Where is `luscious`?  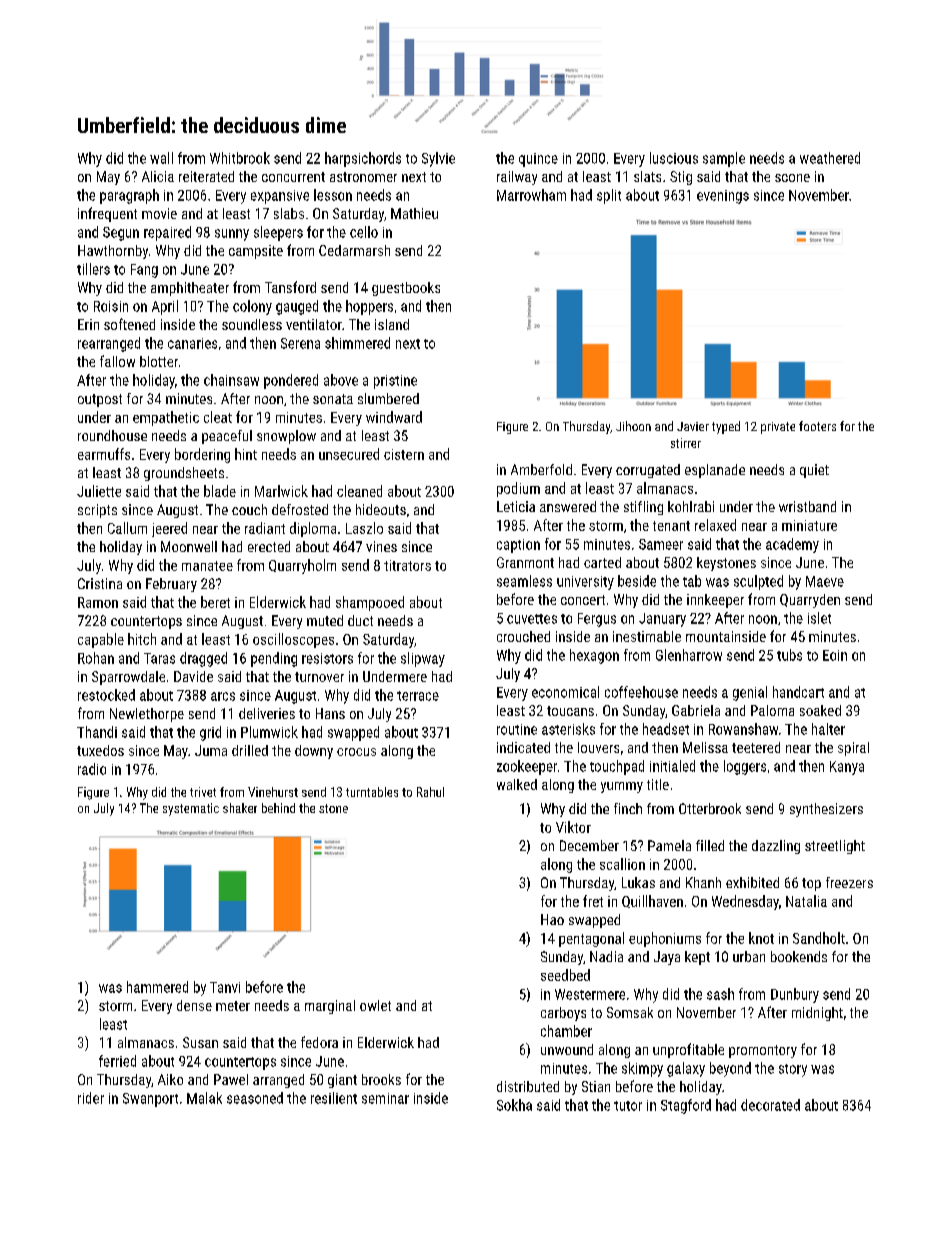
luscious is located at coordinates (674, 158).
